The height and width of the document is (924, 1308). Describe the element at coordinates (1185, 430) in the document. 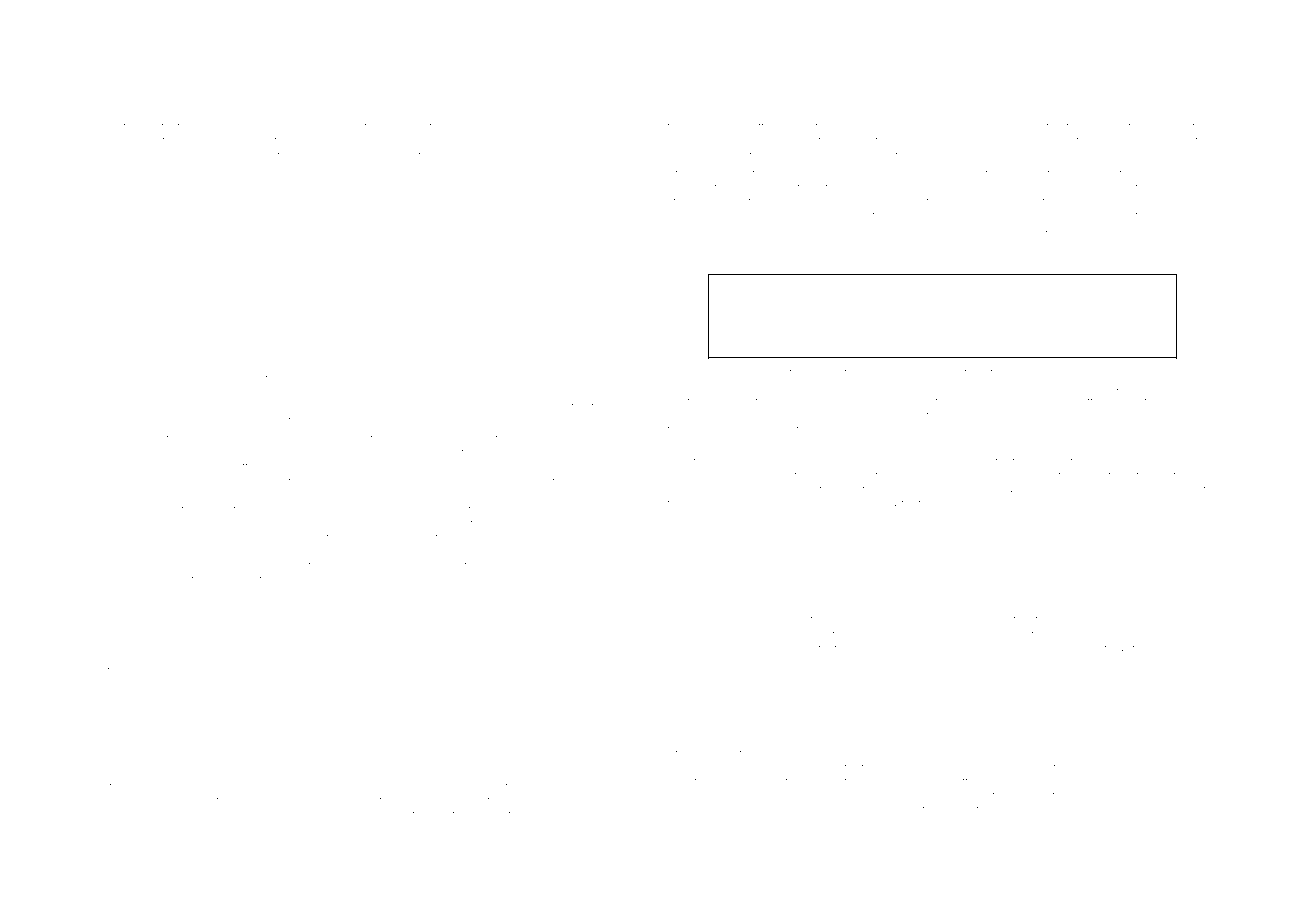

I see `dented` at that location.
